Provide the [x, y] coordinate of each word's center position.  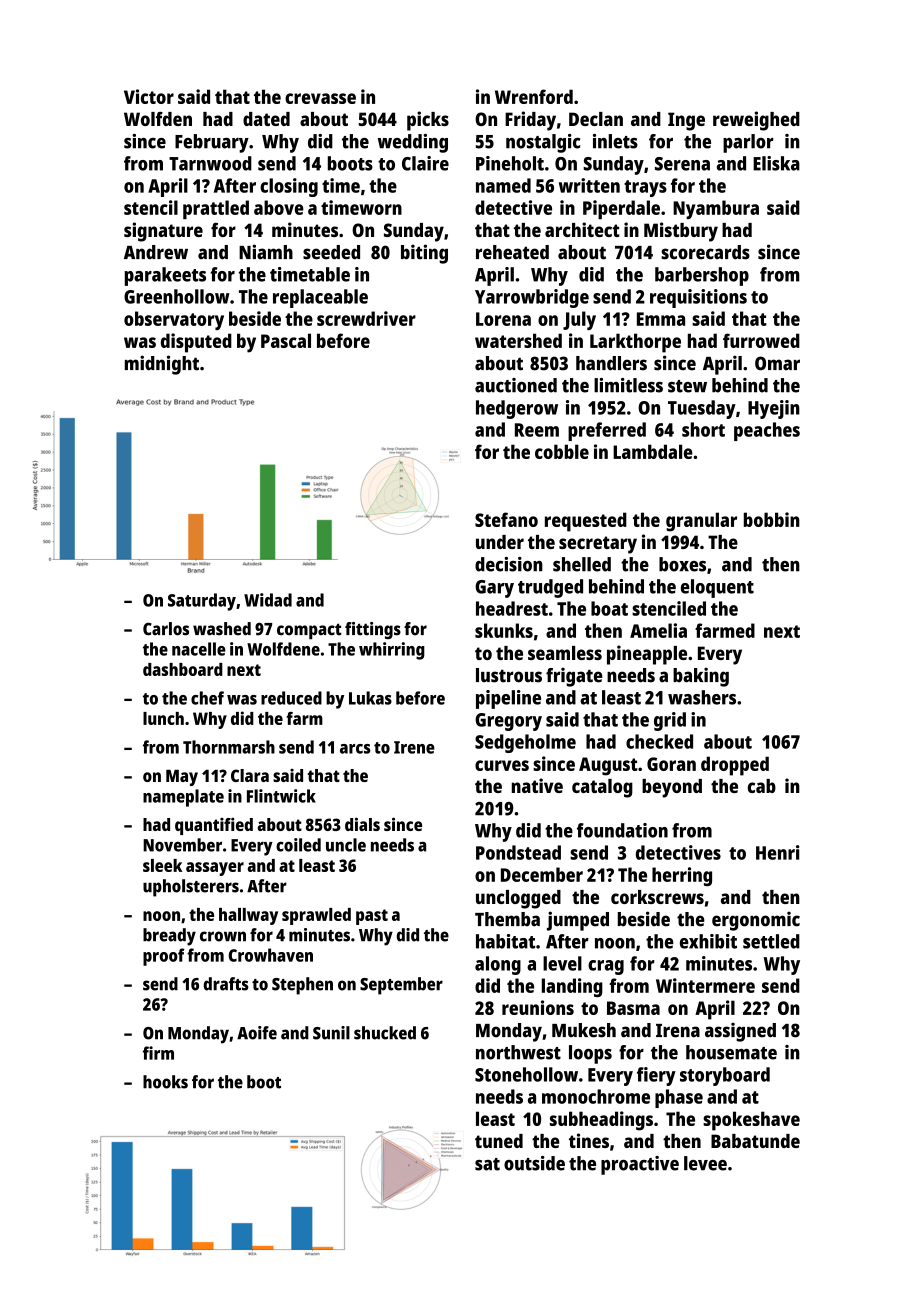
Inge [686, 121]
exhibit [708, 941]
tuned [499, 1141]
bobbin [772, 519]
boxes [682, 564]
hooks [165, 1082]
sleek [162, 865]
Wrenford [534, 96]
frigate [574, 677]
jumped [578, 921]
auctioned [516, 385]
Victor [149, 96]
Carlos [166, 629]
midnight [162, 365]
